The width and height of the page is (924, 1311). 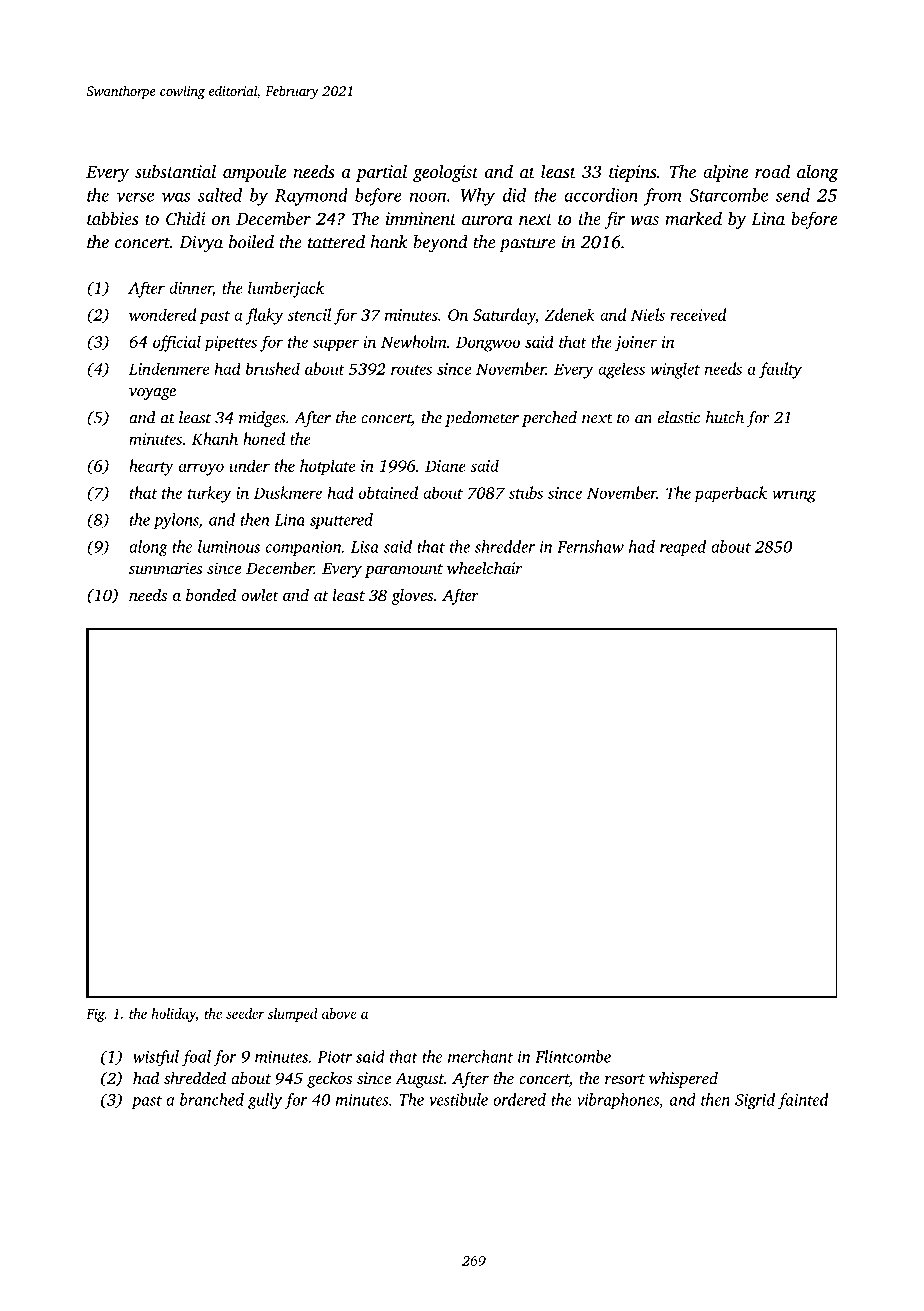 I want to click on reaped, so click(x=683, y=548).
